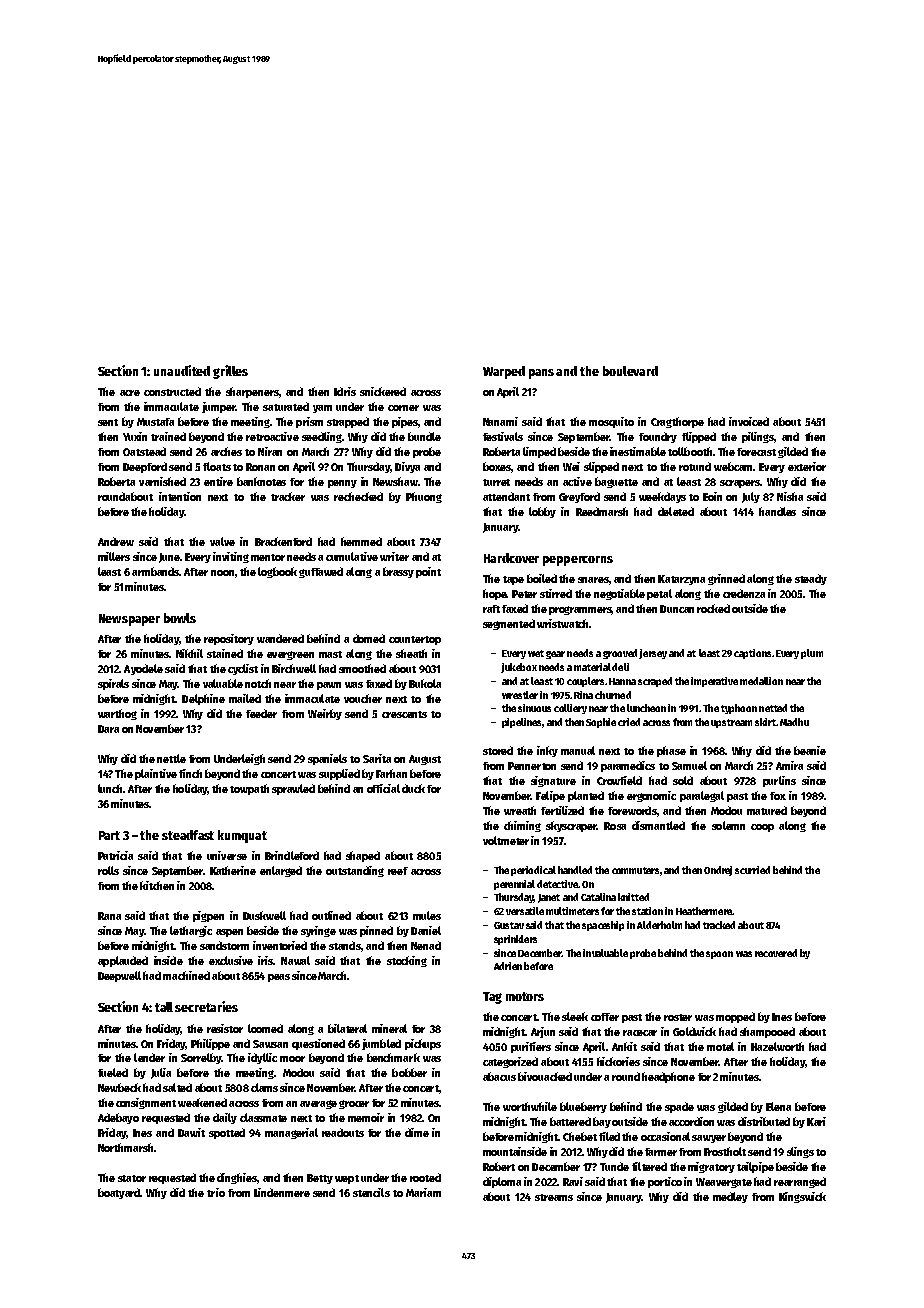 This screenshot has height=1308, width=924. What do you see at coordinates (777, 511) in the screenshot?
I see `handles` at bounding box center [777, 511].
